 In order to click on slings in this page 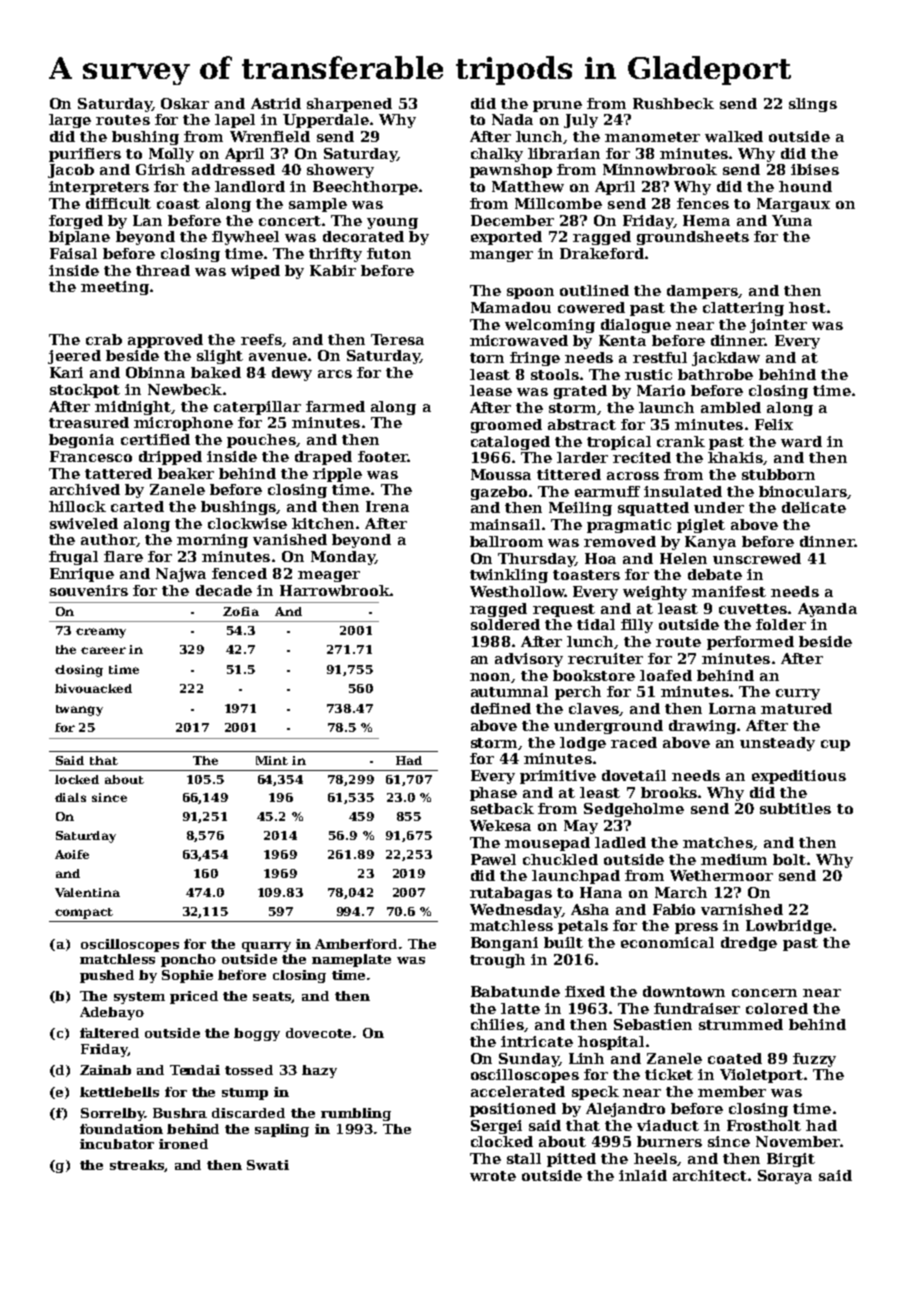, I will do `click(813, 105)`.
